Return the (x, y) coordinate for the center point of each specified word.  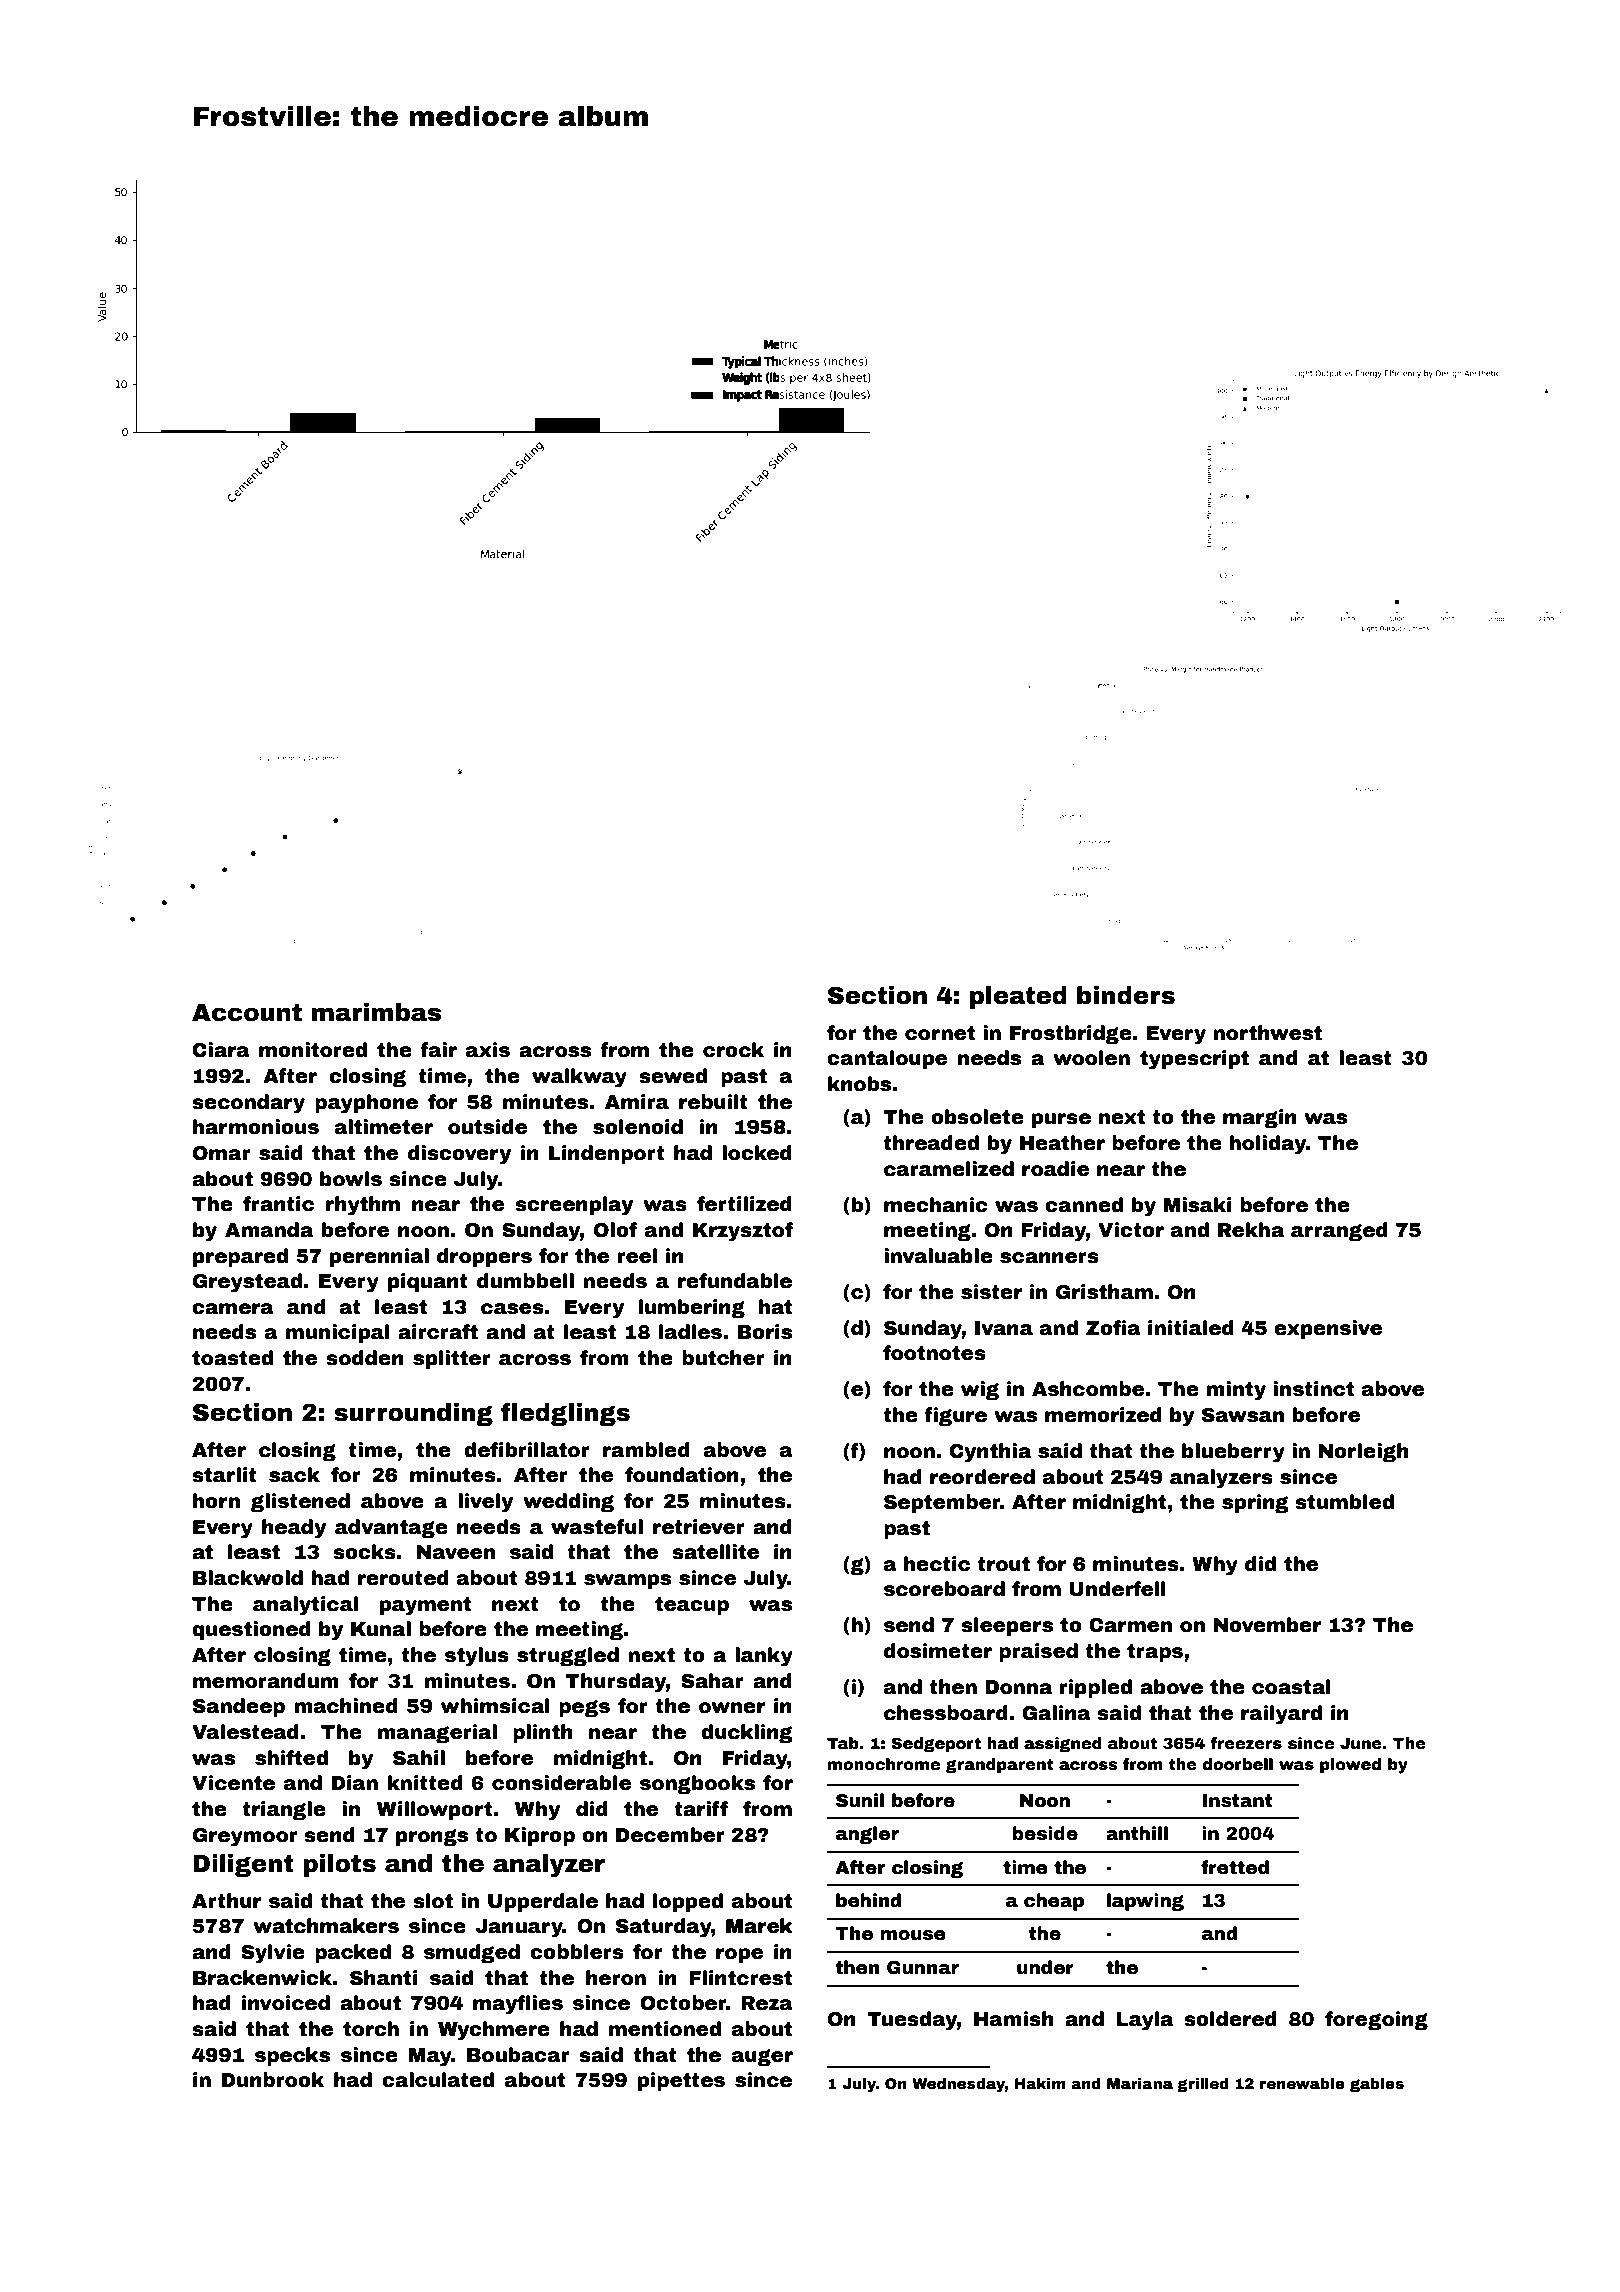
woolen (1091, 1058)
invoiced (286, 2003)
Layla (1144, 2021)
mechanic (936, 1205)
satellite (715, 1552)
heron (616, 1978)
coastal (1291, 1687)
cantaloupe (887, 1059)
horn (216, 1501)
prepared (240, 1257)
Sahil (419, 1758)
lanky (764, 1657)
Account (247, 1013)
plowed (1350, 1766)
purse (1061, 1120)
